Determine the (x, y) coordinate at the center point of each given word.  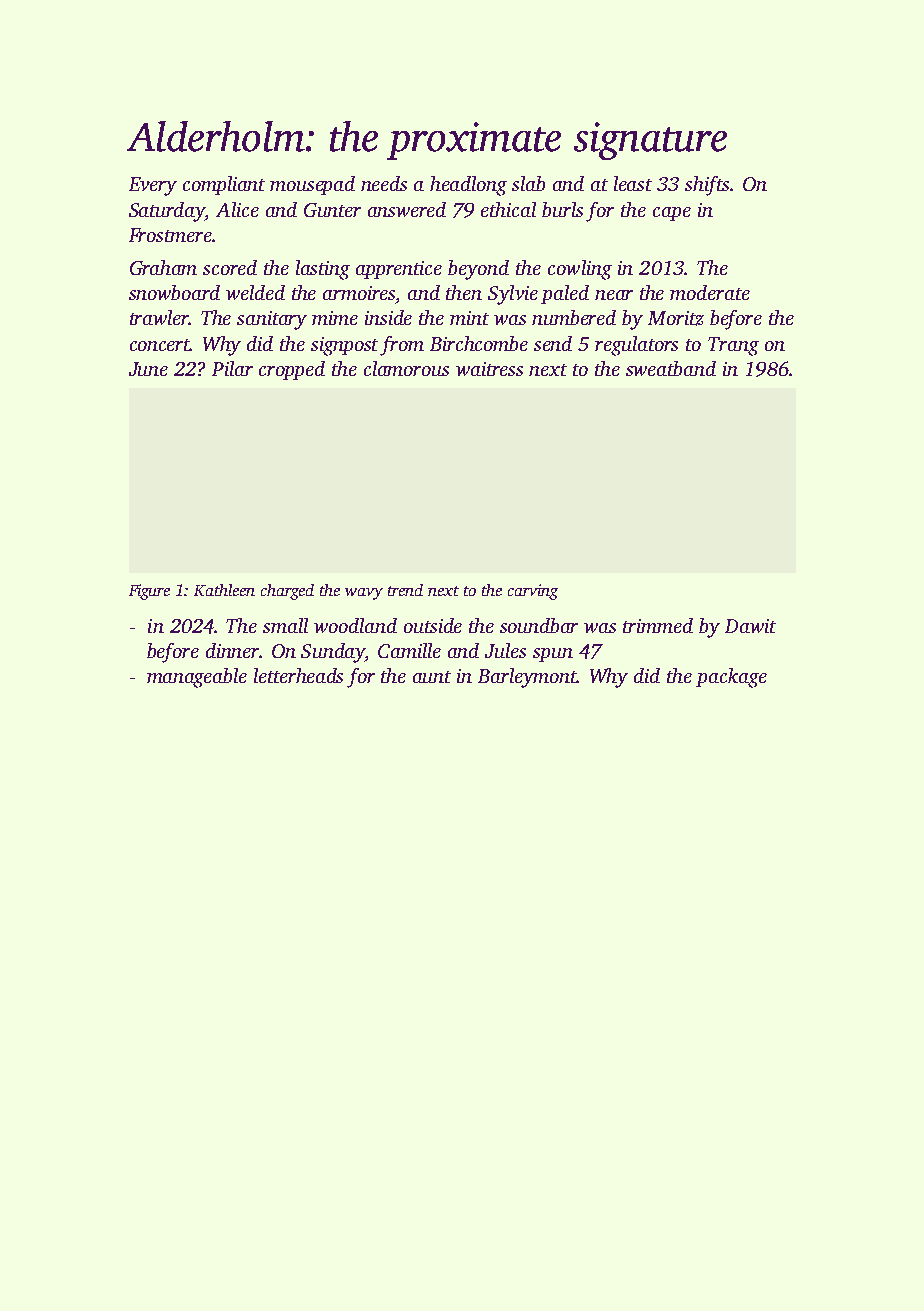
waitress (489, 369)
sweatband (671, 368)
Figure (149, 592)
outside (433, 625)
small (285, 625)
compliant (224, 185)
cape (672, 214)
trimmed (658, 625)
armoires (359, 293)
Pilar (232, 368)
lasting (323, 270)
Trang (733, 346)
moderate (710, 292)
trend (405, 590)
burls (562, 209)
